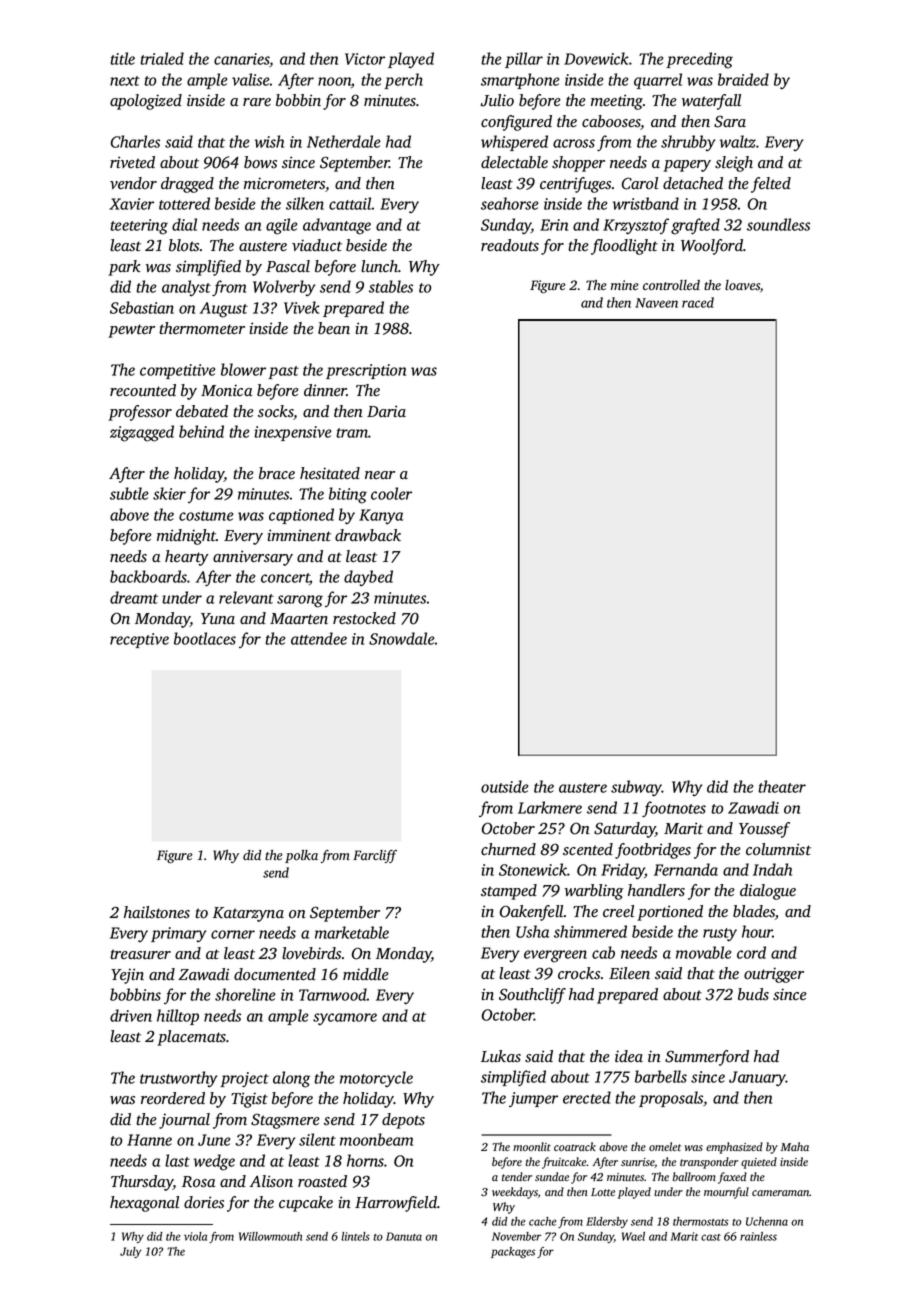  Describe the element at coordinates (698, 302) in the screenshot. I see `raced` at that location.
